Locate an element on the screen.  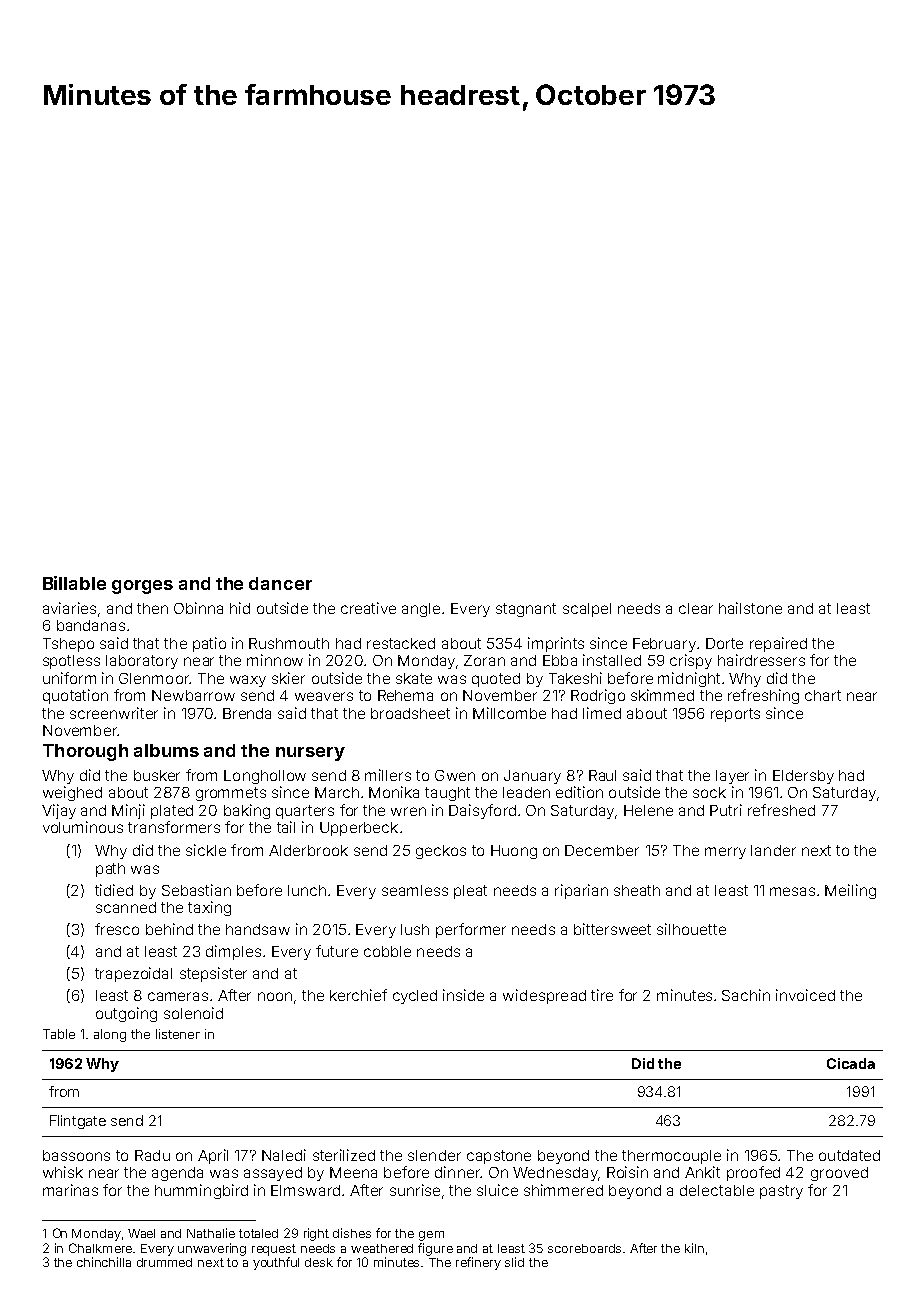
desk is located at coordinates (319, 1262).
